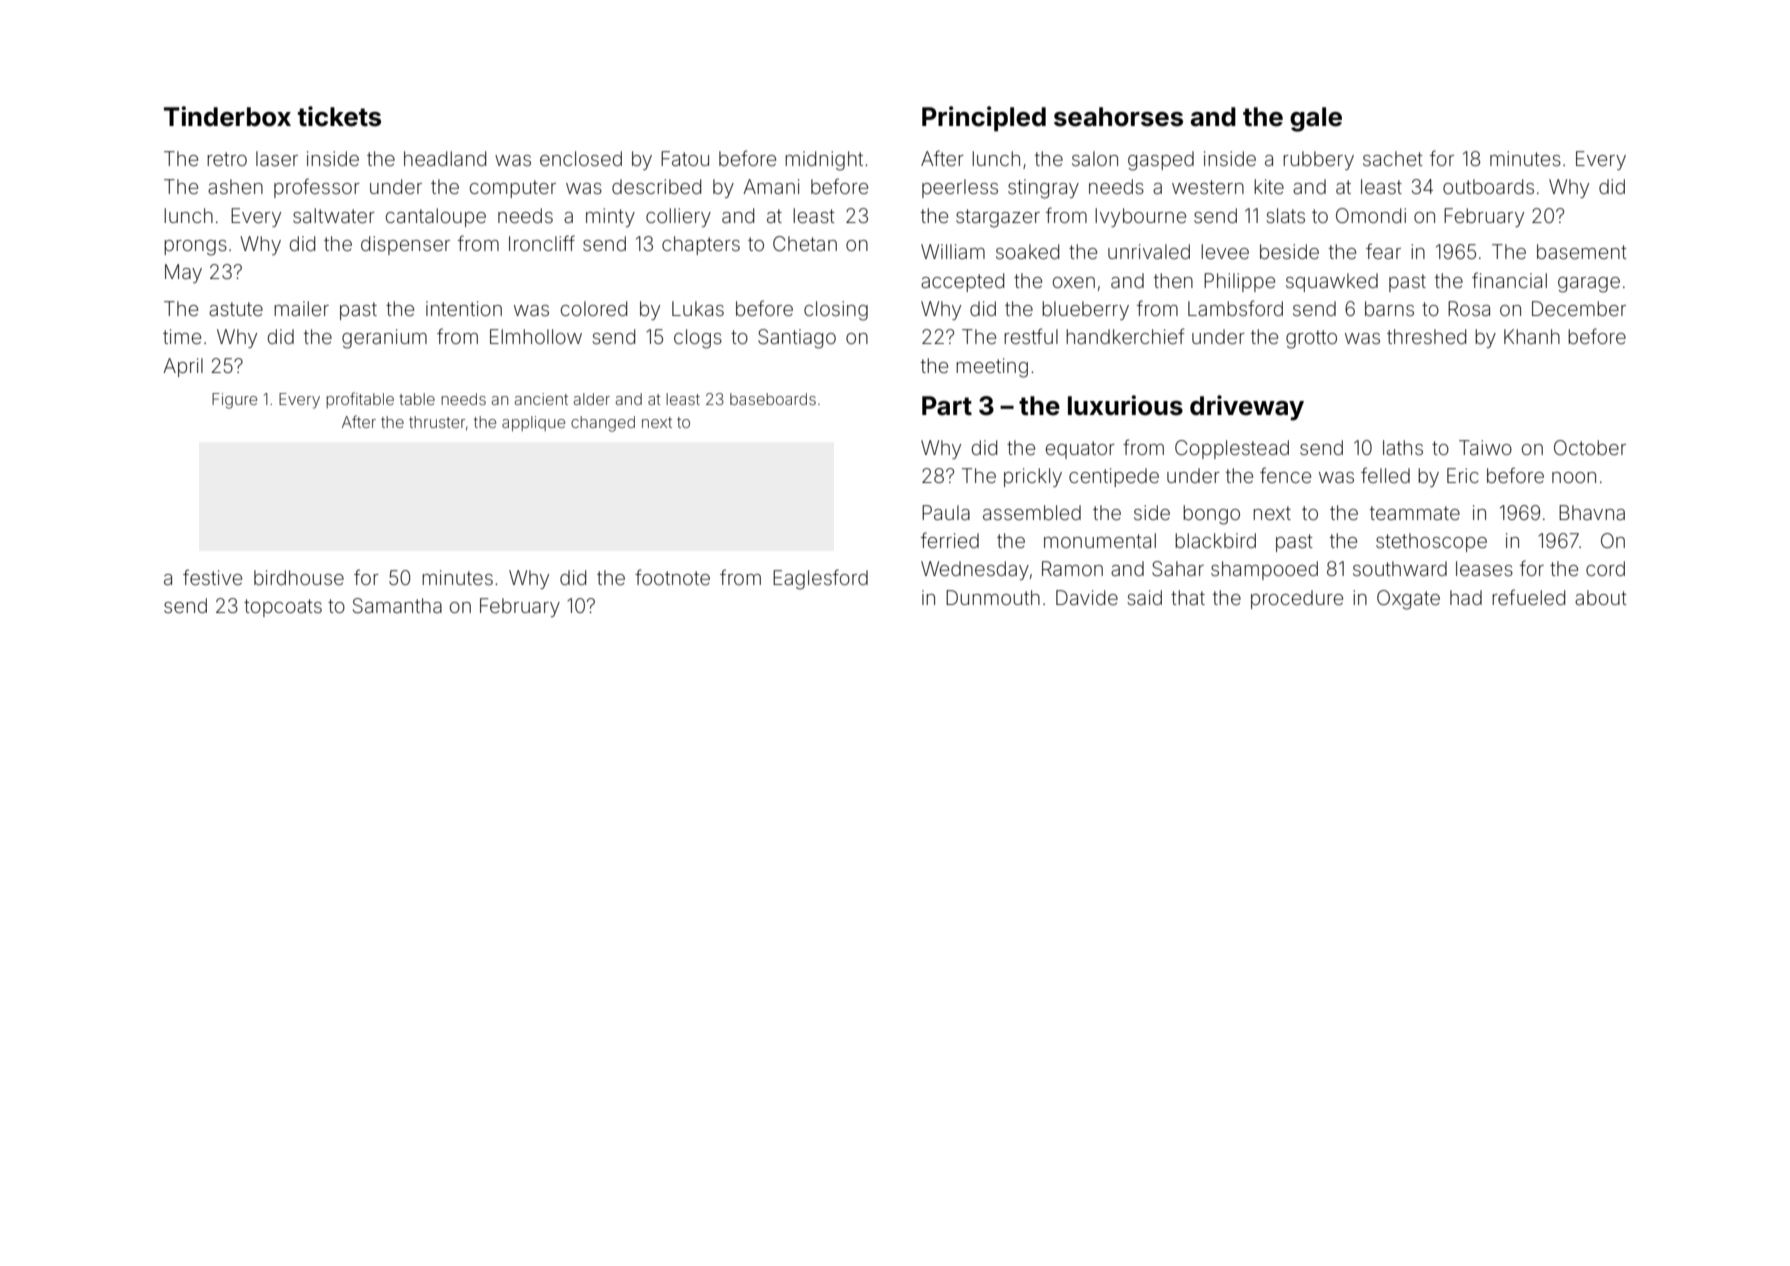 Image resolution: width=1790 pixels, height=1266 pixels. What do you see at coordinates (1311, 339) in the screenshot?
I see `grotto` at bounding box center [1311, 339].
